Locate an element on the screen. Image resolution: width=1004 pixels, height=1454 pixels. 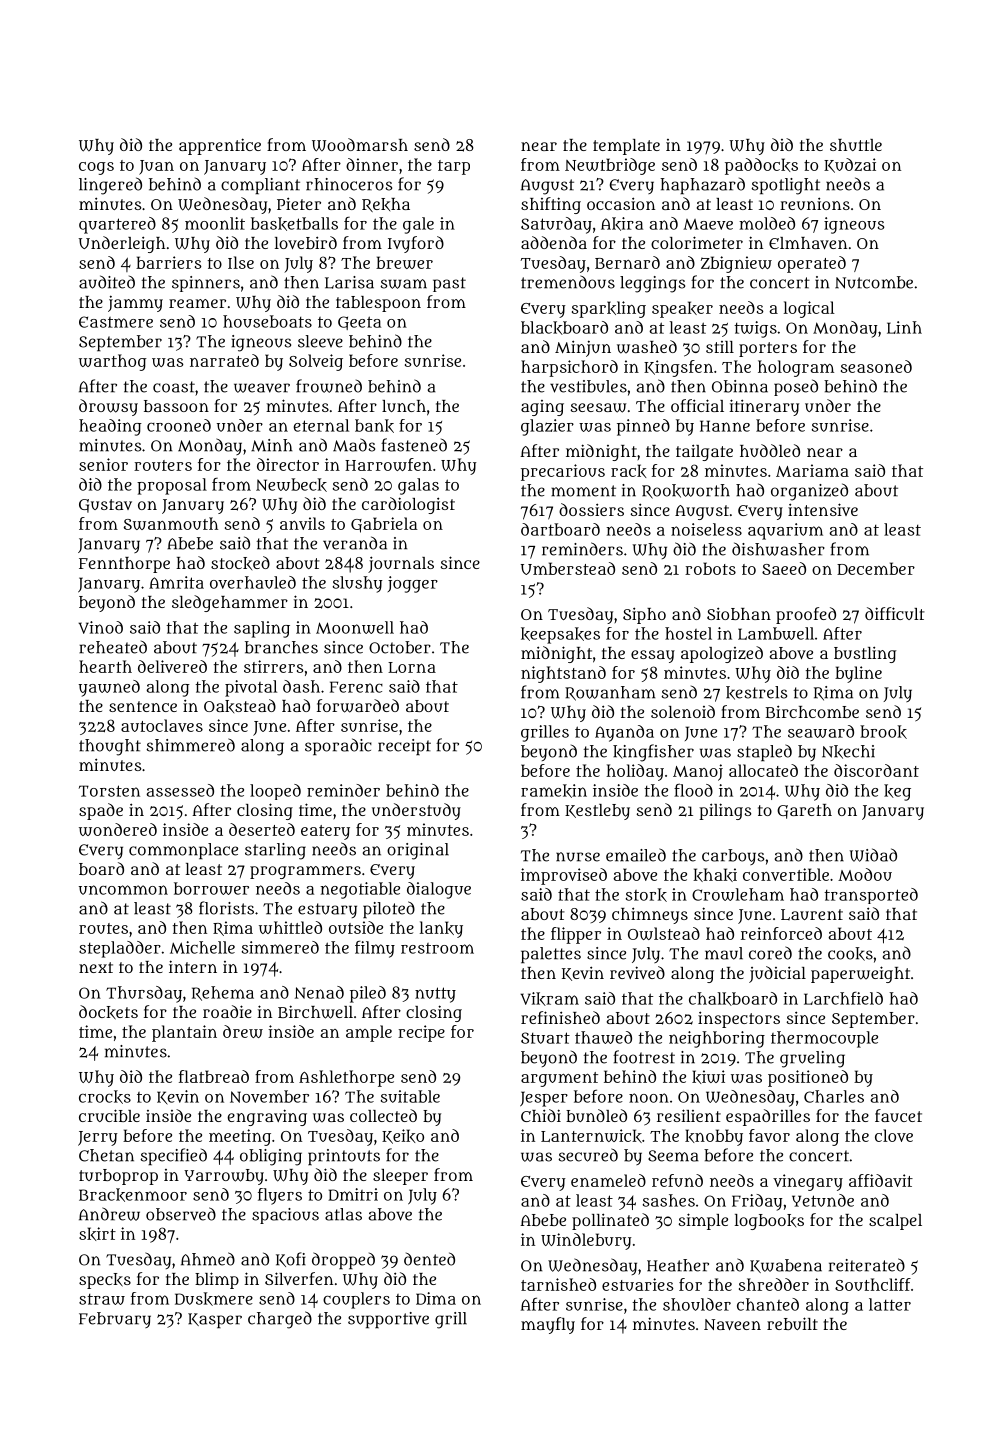
ramekin is located at coordinates (554, 791).
